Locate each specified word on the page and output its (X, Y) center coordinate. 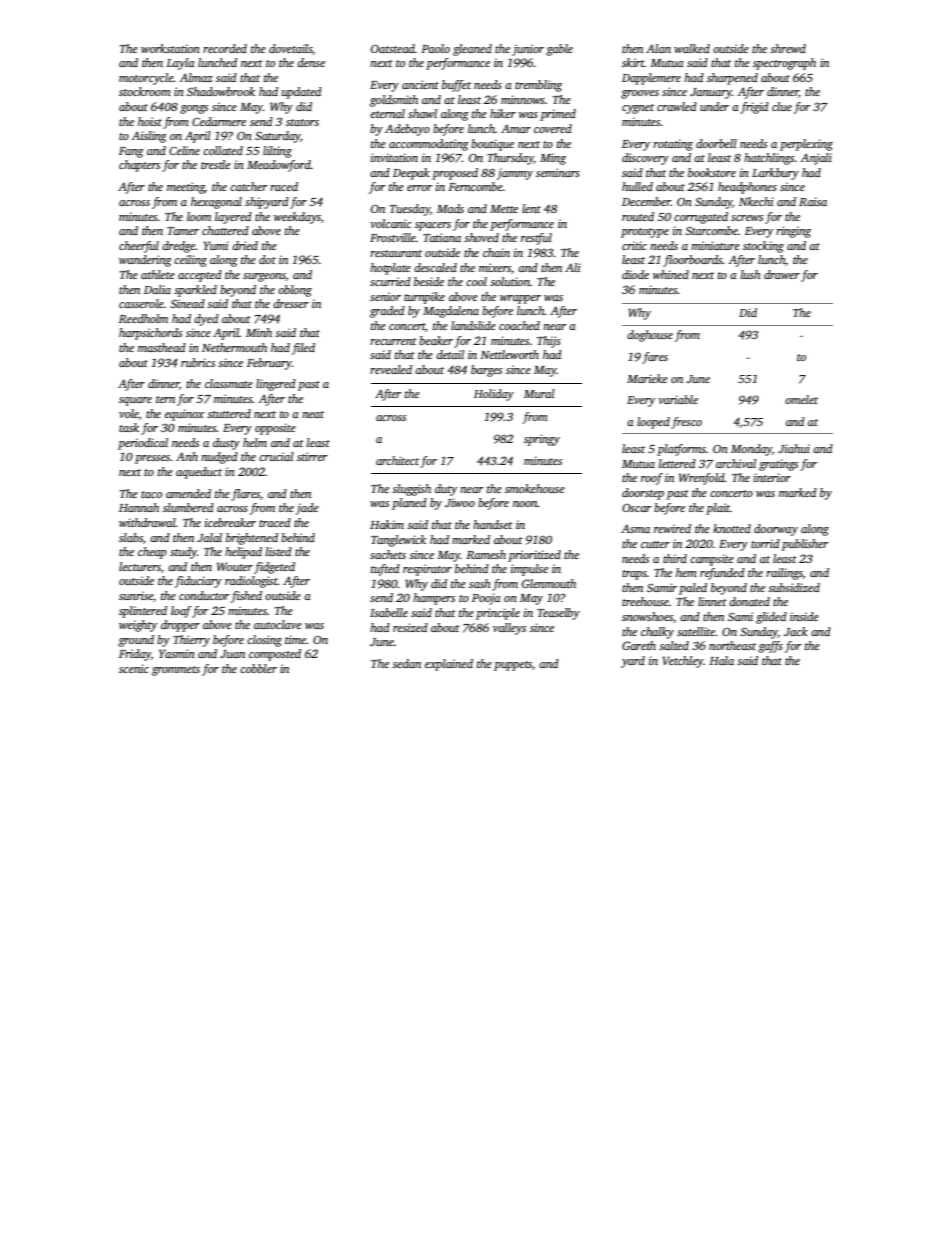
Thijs (549, 342)
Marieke (647, 378)
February (269, 364)
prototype (645, 233)
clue (782, 106)
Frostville (393, 237)
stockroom (145, 91)
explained (449, 665)
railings (784, 574)
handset (493, 524)
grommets (176, 671)
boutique (492, 145)
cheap (152, 553)
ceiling (190, 261)
